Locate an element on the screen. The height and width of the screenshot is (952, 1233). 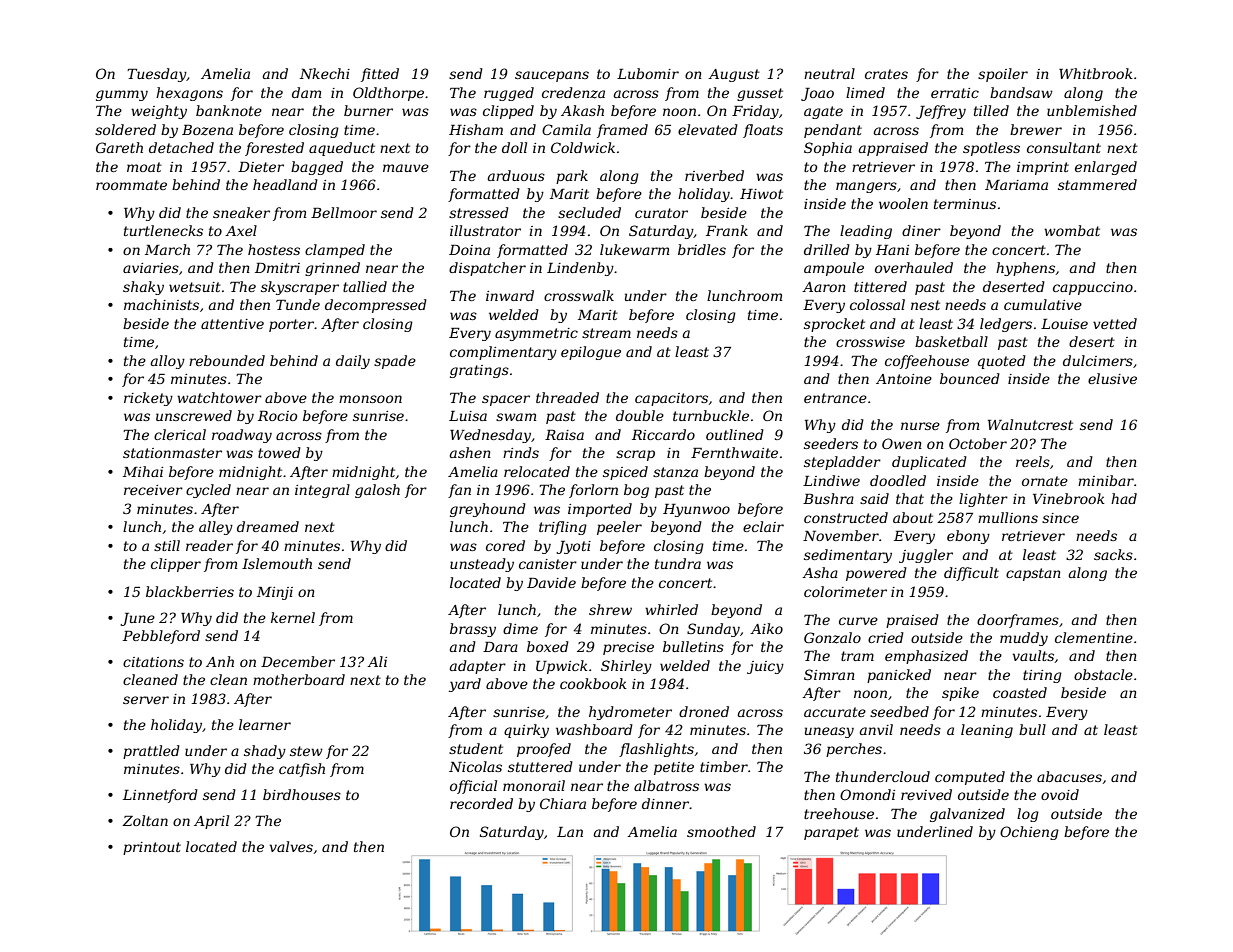
doorframes is located at coordinates (1018, 621).
